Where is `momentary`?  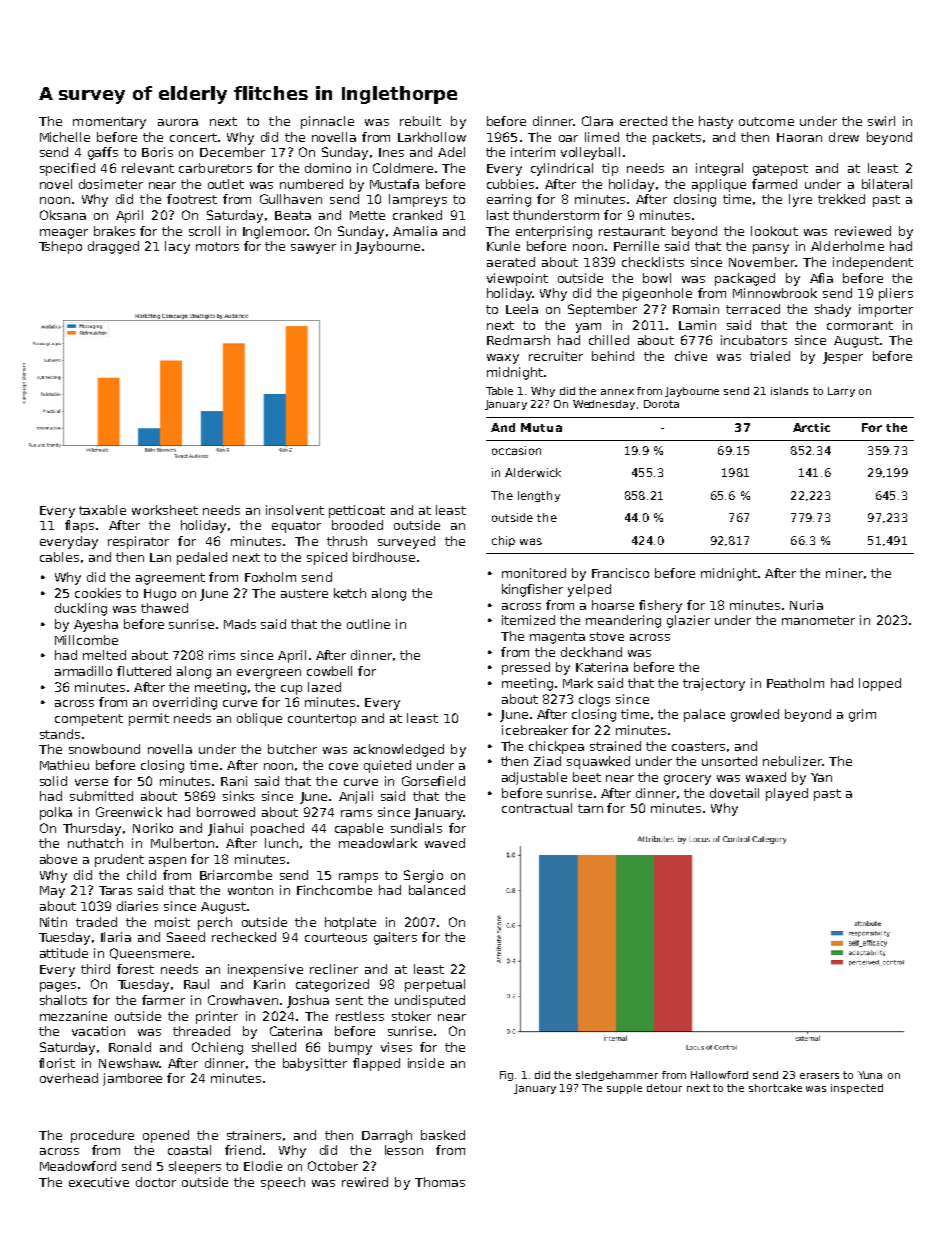 momentary is located at coordinates (109, 123).
